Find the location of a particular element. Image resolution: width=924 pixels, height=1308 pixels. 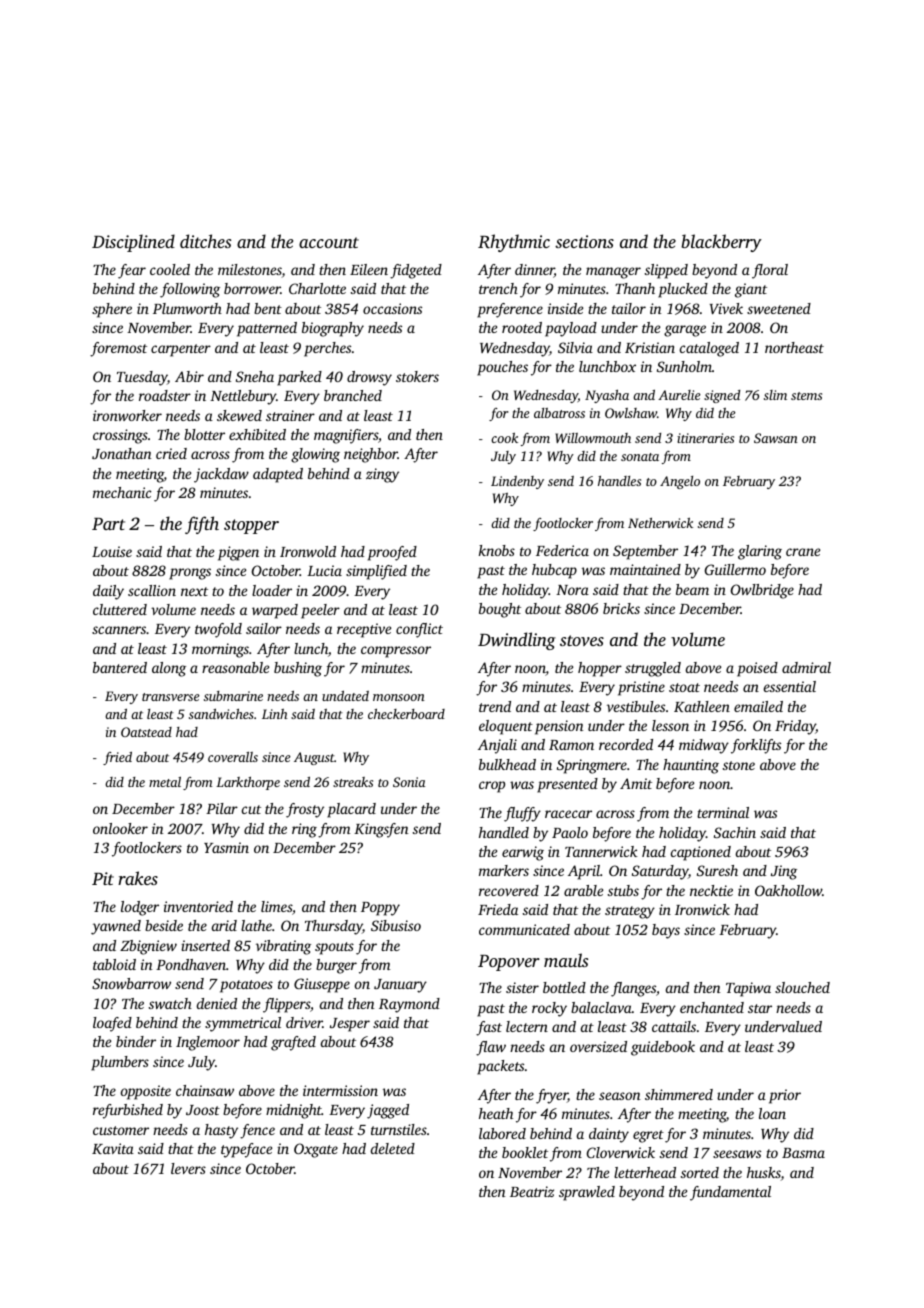

eloquent is located at coordinates (506, 727).
